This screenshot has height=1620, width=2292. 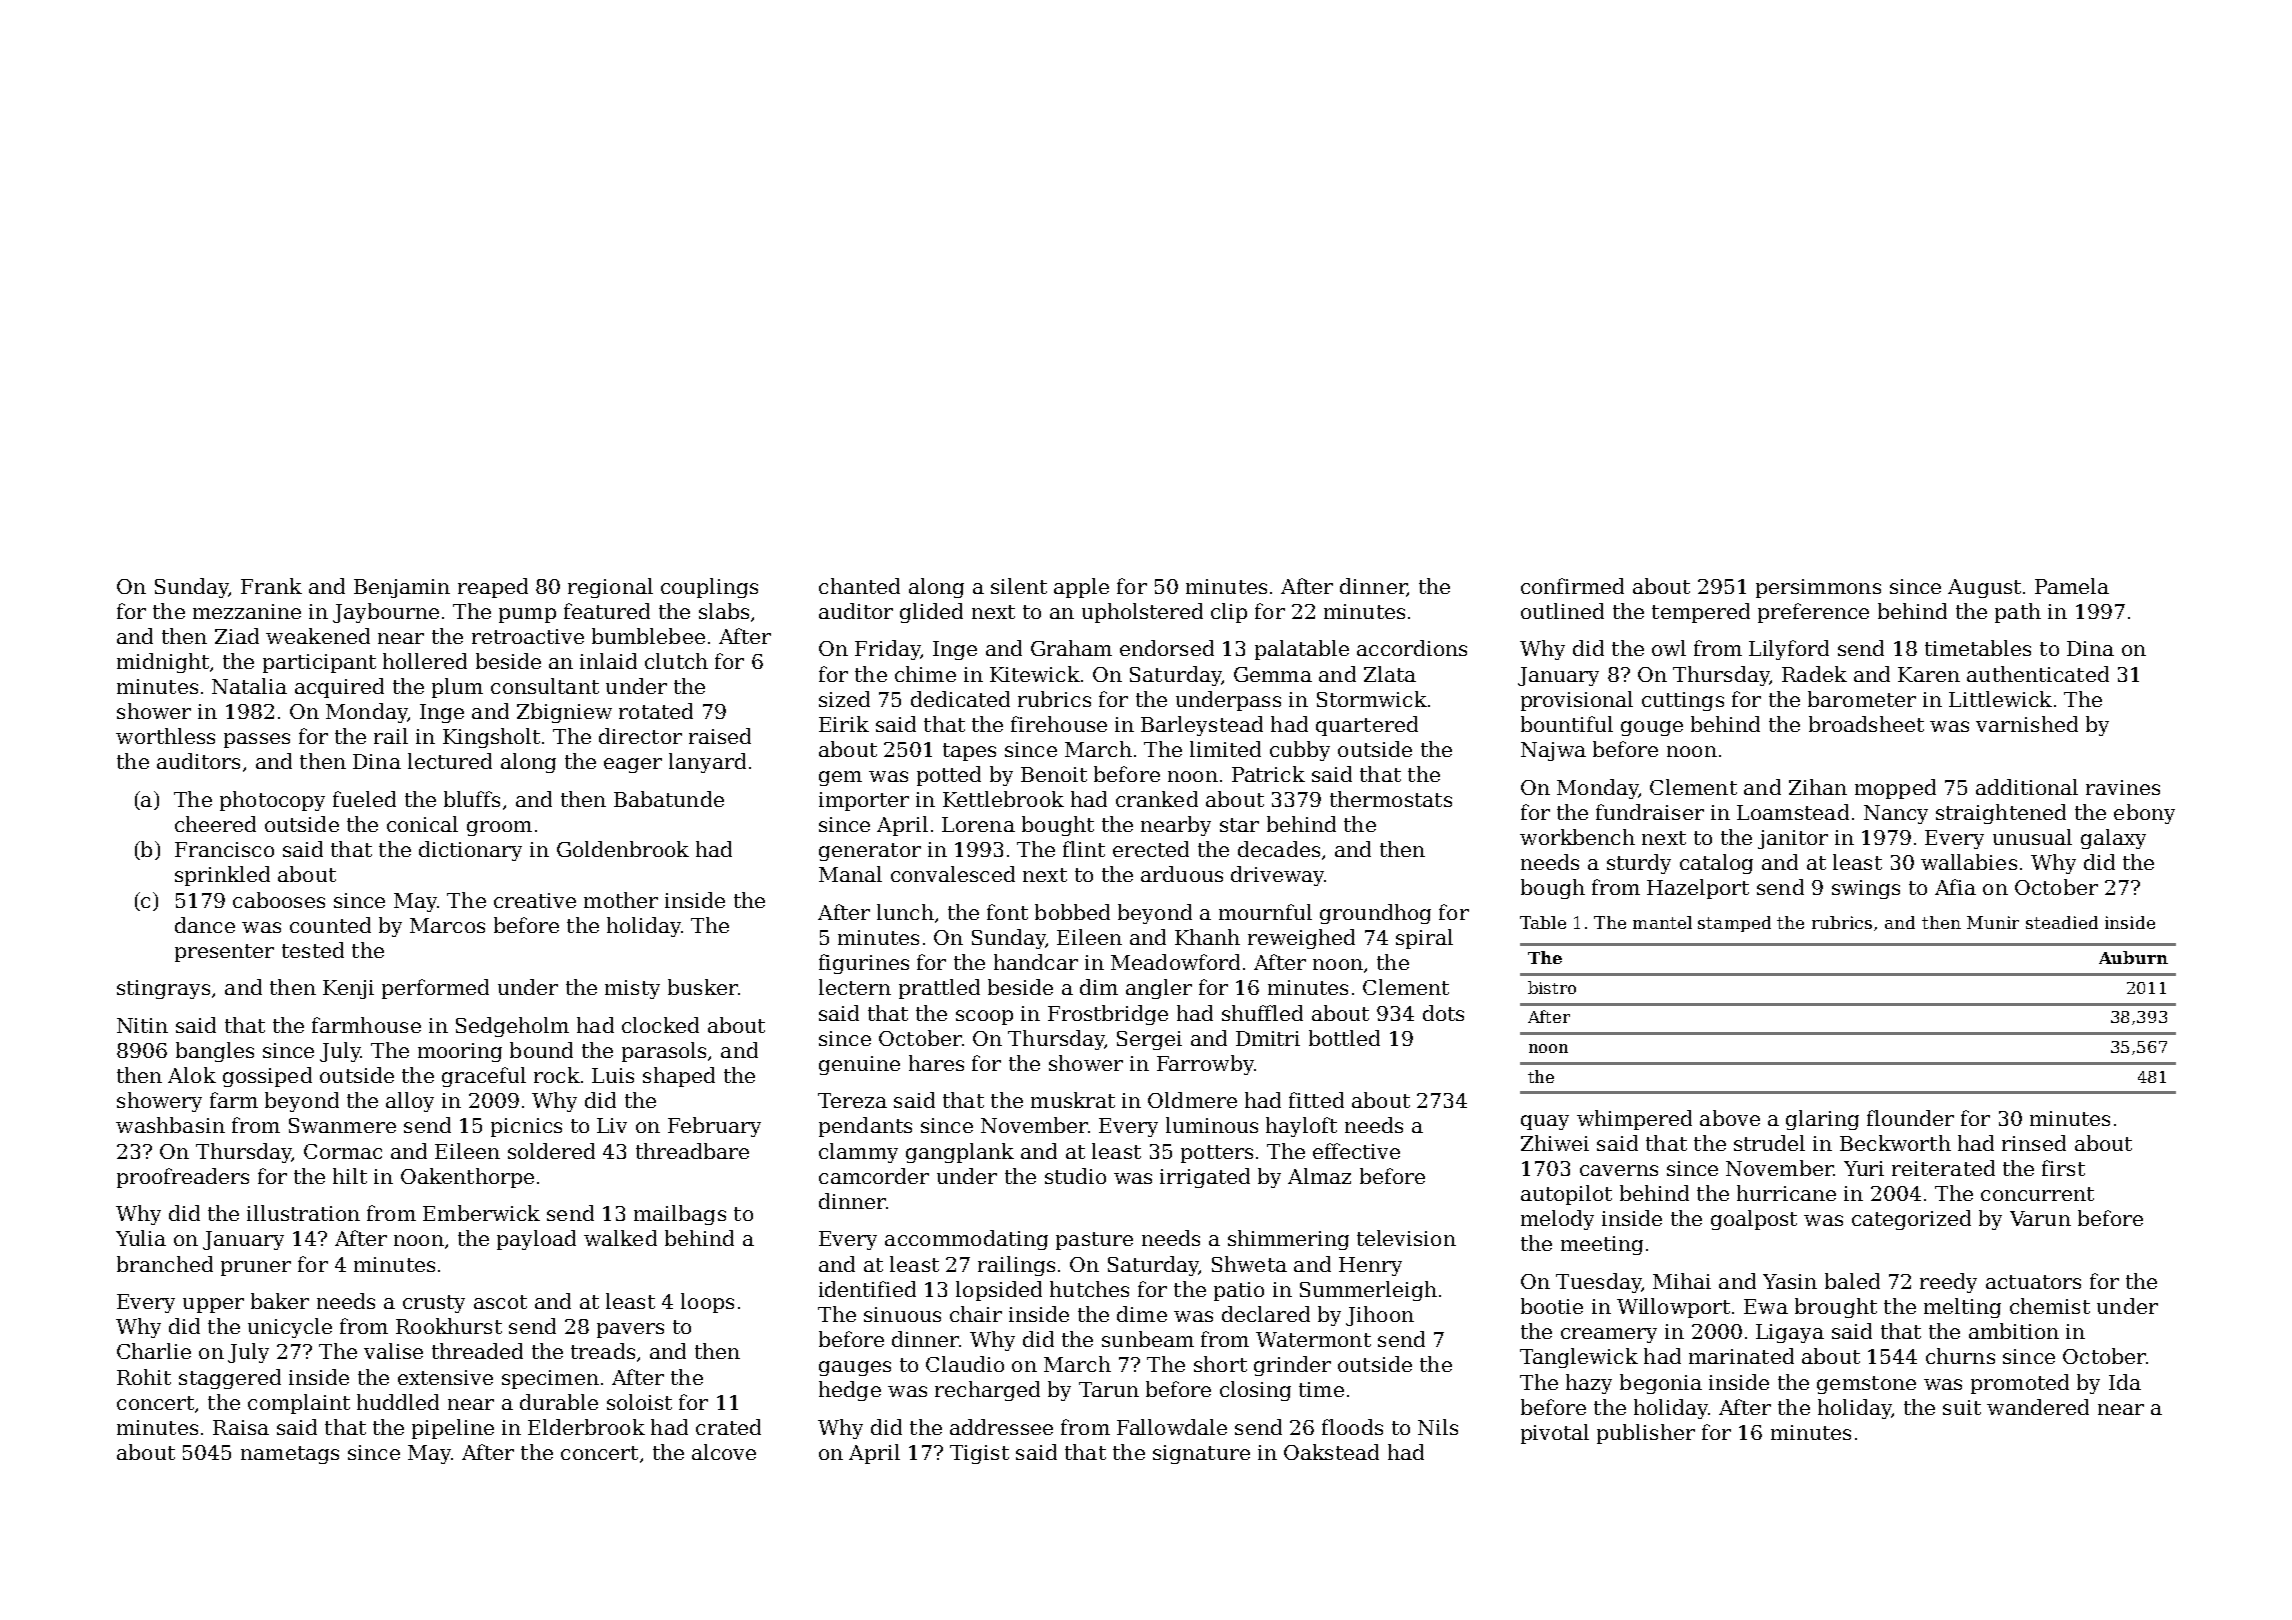 What do you see at coordinates (1300, 751) in the screenshot?
I see `cubby` at bounding box center [1300, 751].
